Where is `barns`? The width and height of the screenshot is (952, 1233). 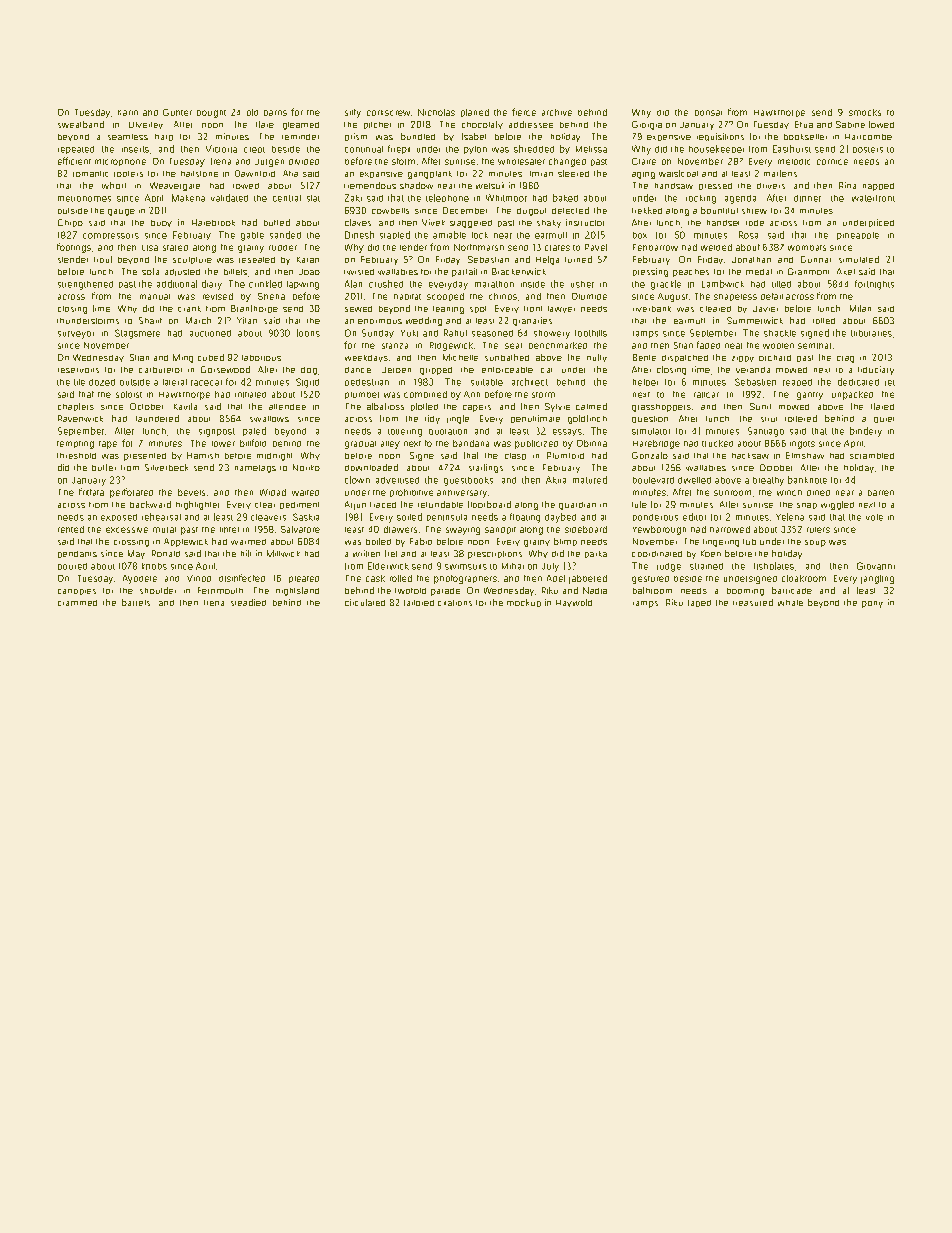 barns is located at coordinates (275, 113).
